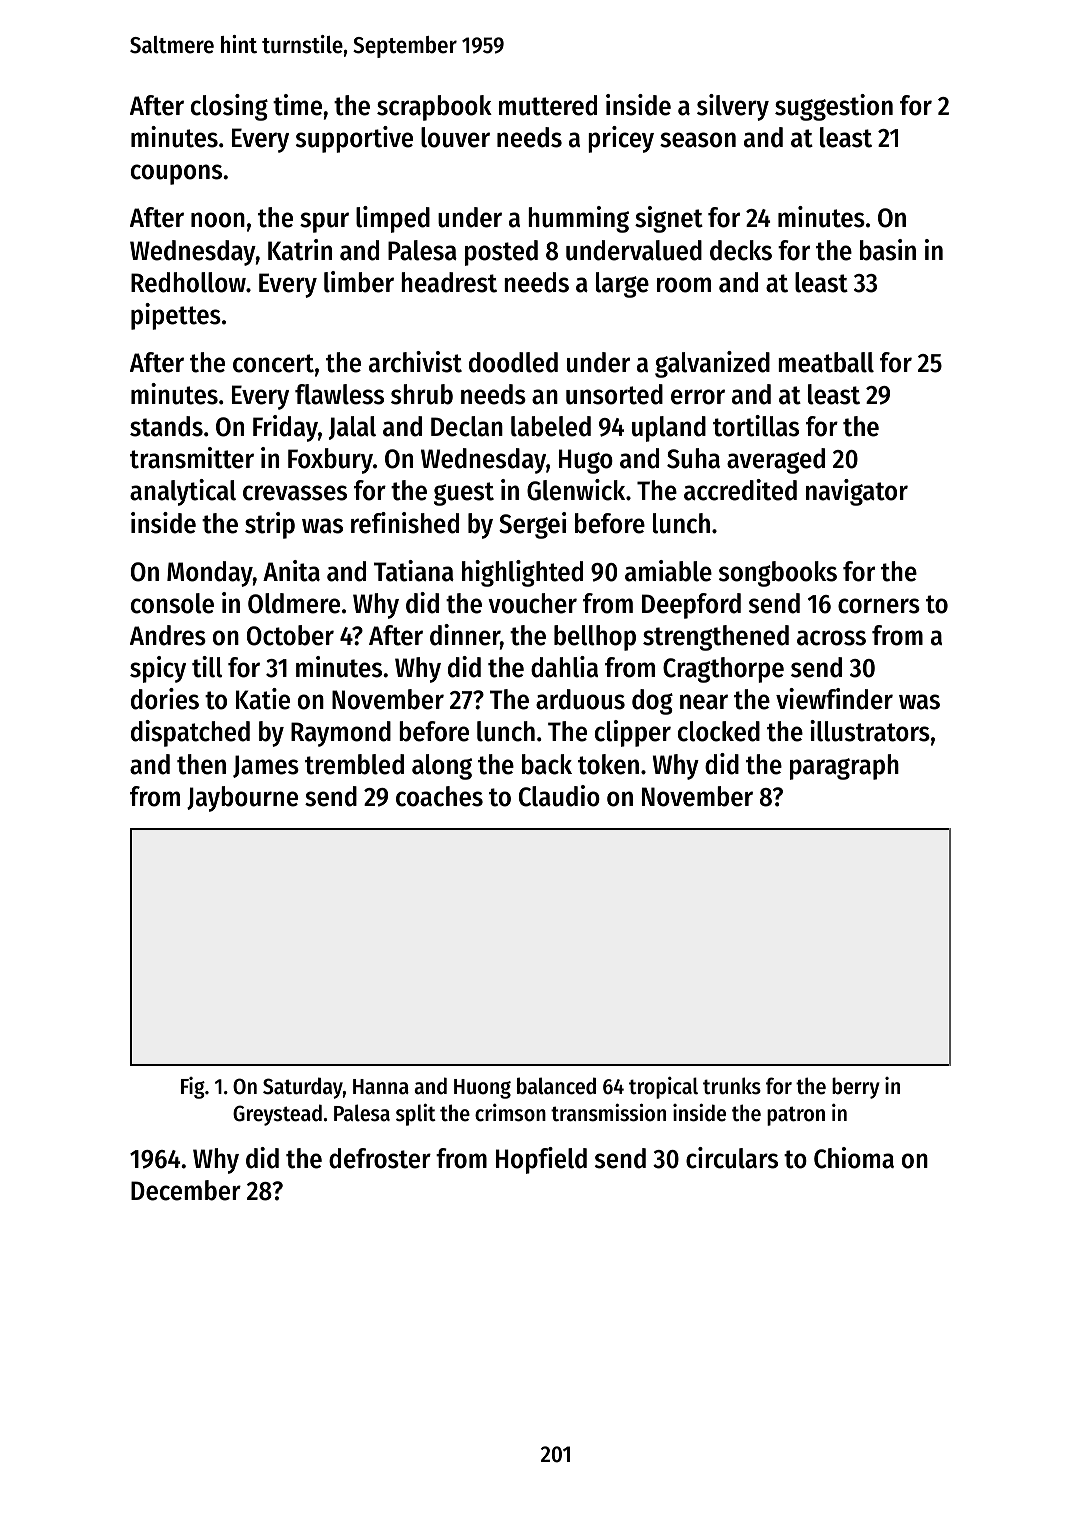 This screenshot has height=1536, width=1081. What do you see at coordinates (176, 174) in the screenshot?
I see `coupons` at bounding box center [176, 174].
